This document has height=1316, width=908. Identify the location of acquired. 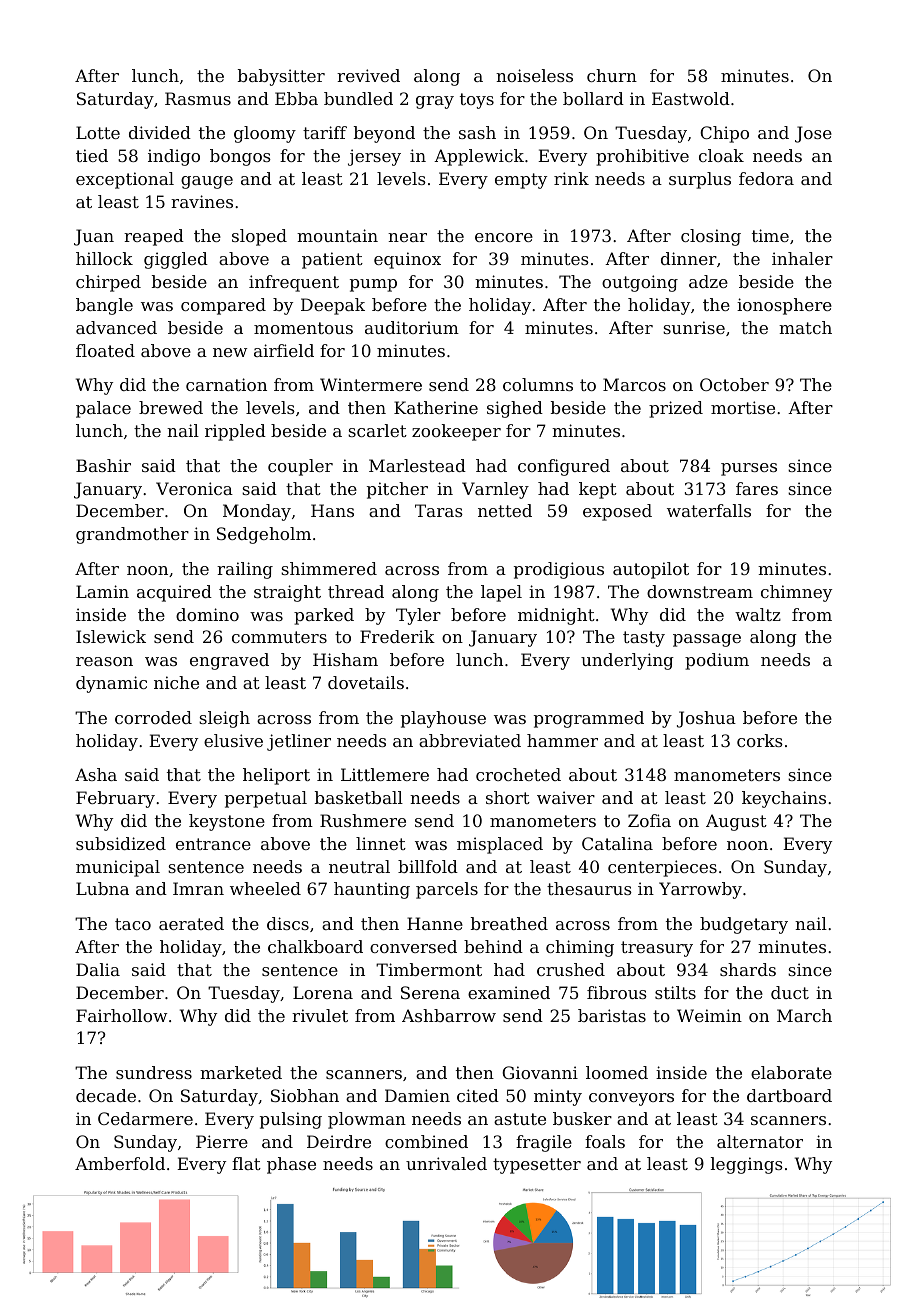
(174, 593).
